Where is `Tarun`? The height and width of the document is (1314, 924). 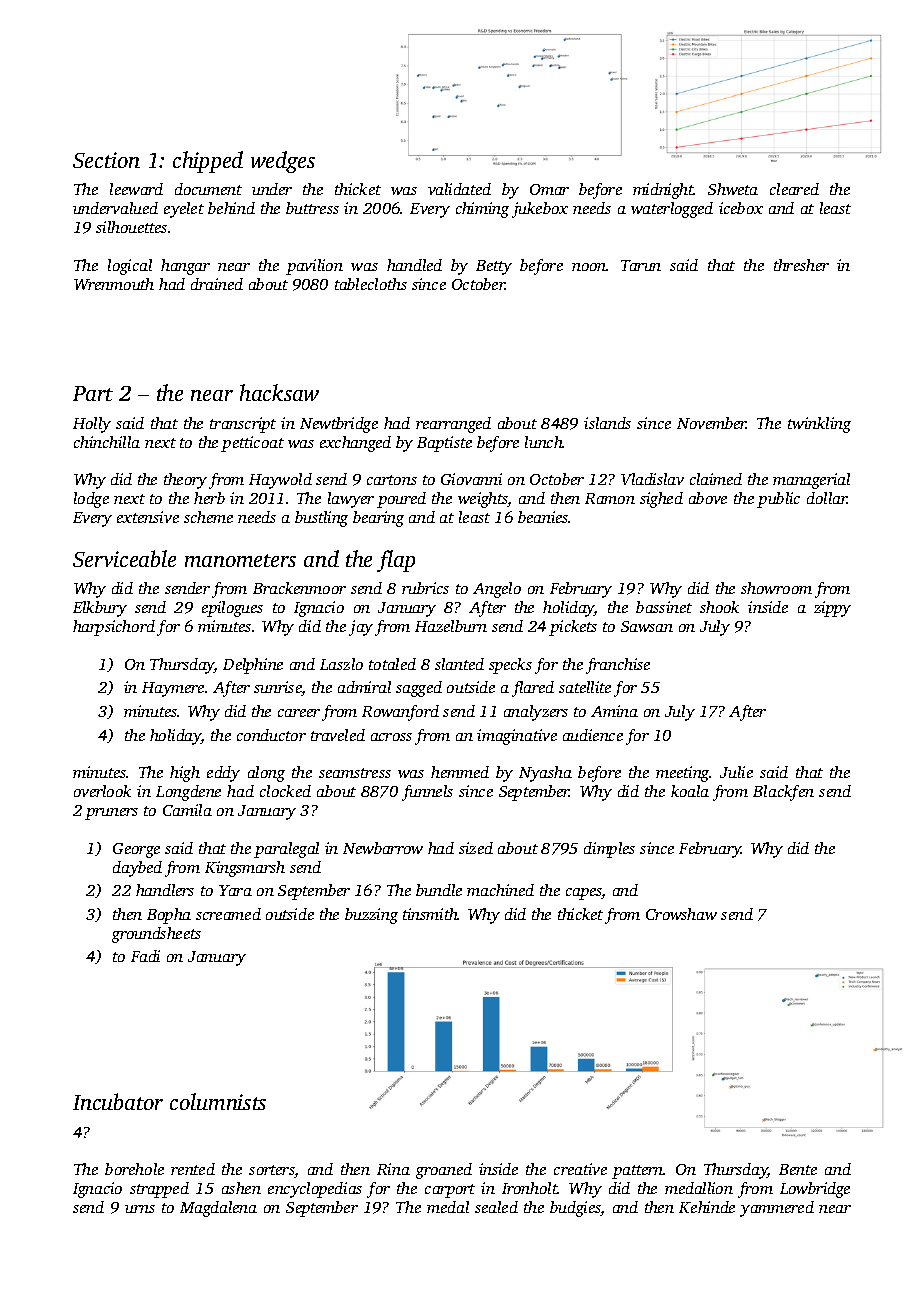
Tarun is located at coordinates (641, 265).
